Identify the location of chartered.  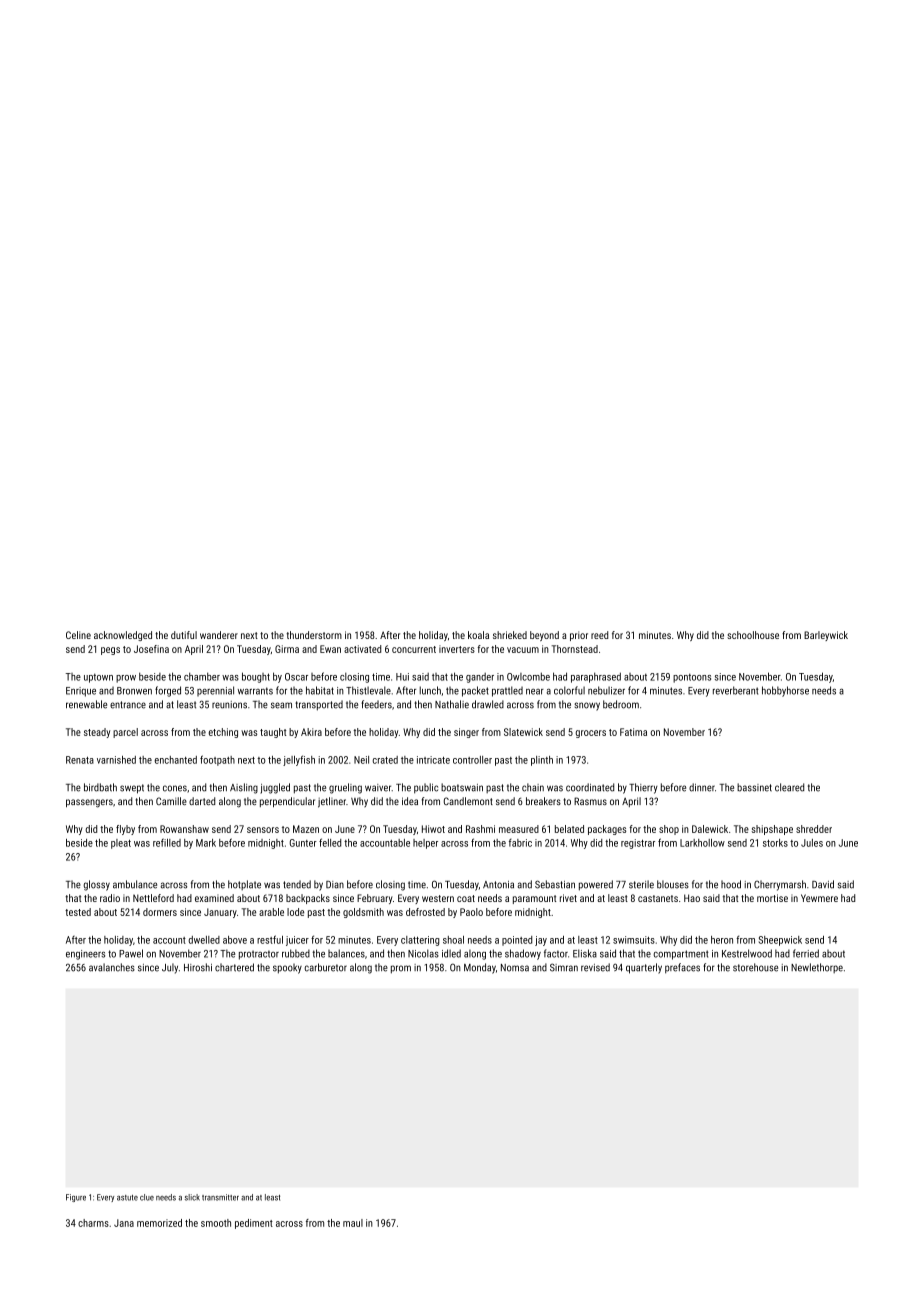
(234, 967).
